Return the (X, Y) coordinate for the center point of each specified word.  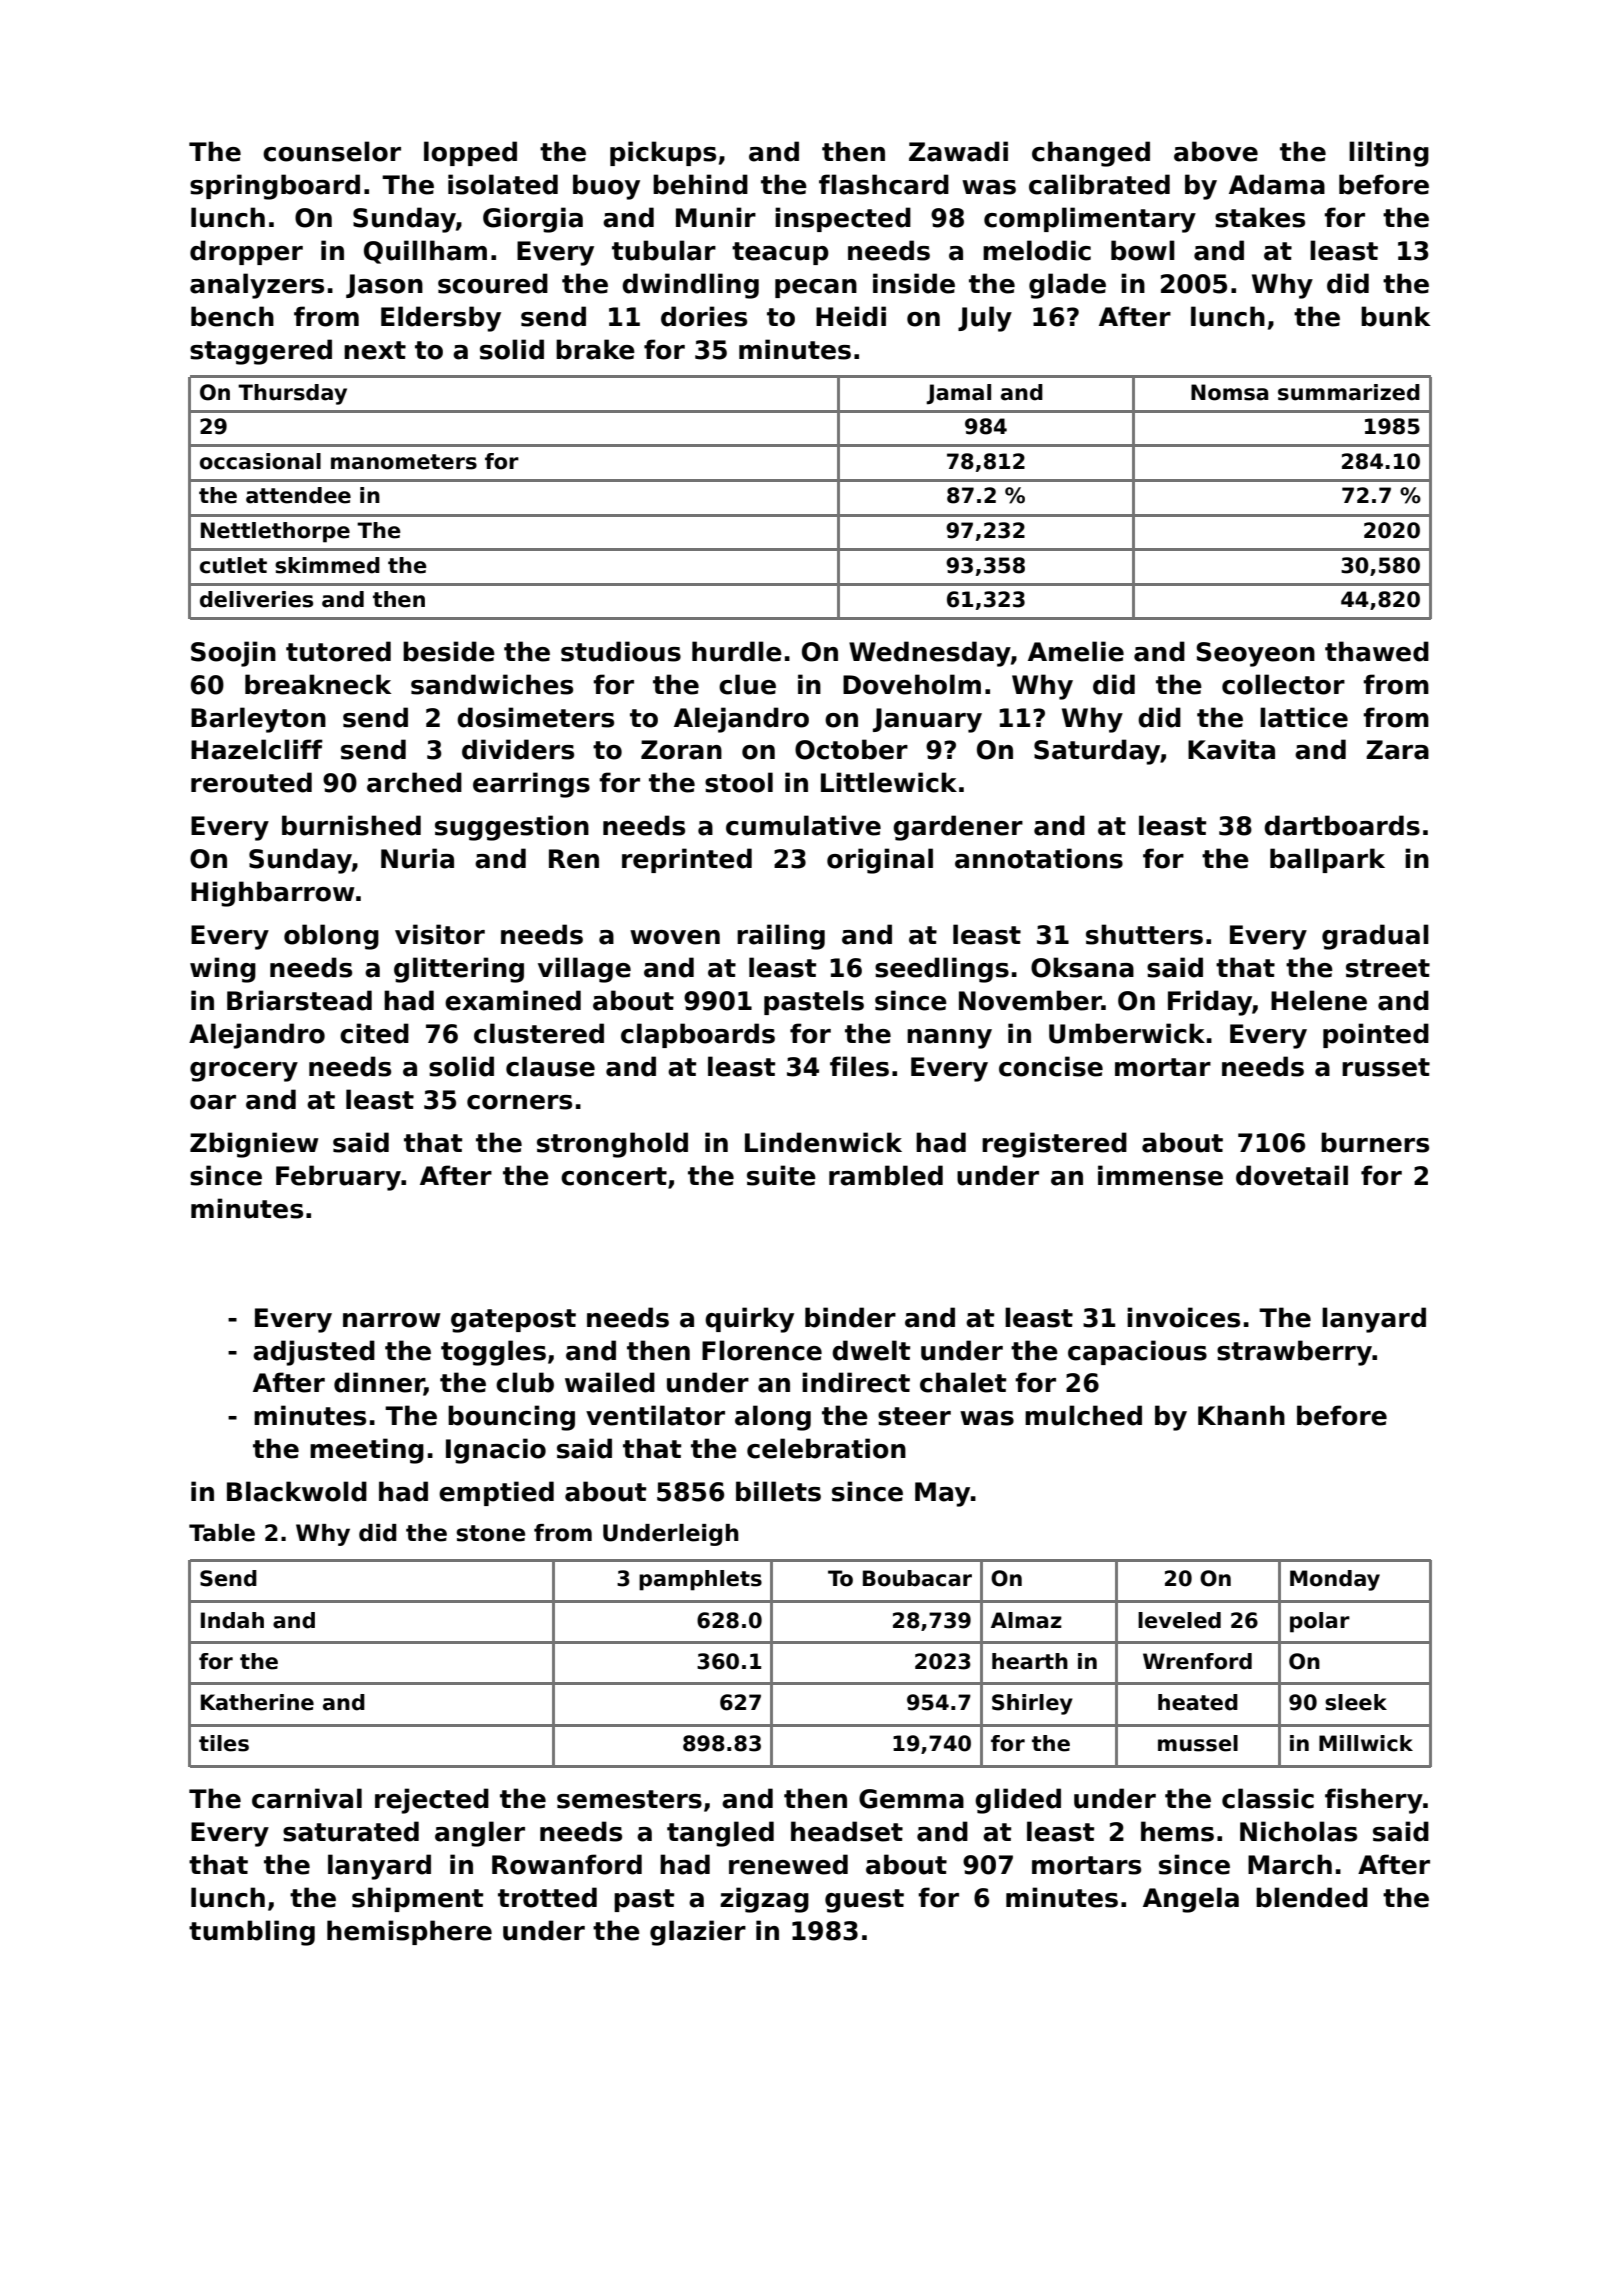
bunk (1395, 316)
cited (374, 1033)
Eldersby (441, 319)
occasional (260, 461)
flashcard (884, 184)
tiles (224, 1743)
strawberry (1294, 1353)
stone (490, 1533)
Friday (1210, 1003)
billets (778, 1491)
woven (675, 937)
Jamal (958, 394)
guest (864, 1901)
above (1216, 151)
